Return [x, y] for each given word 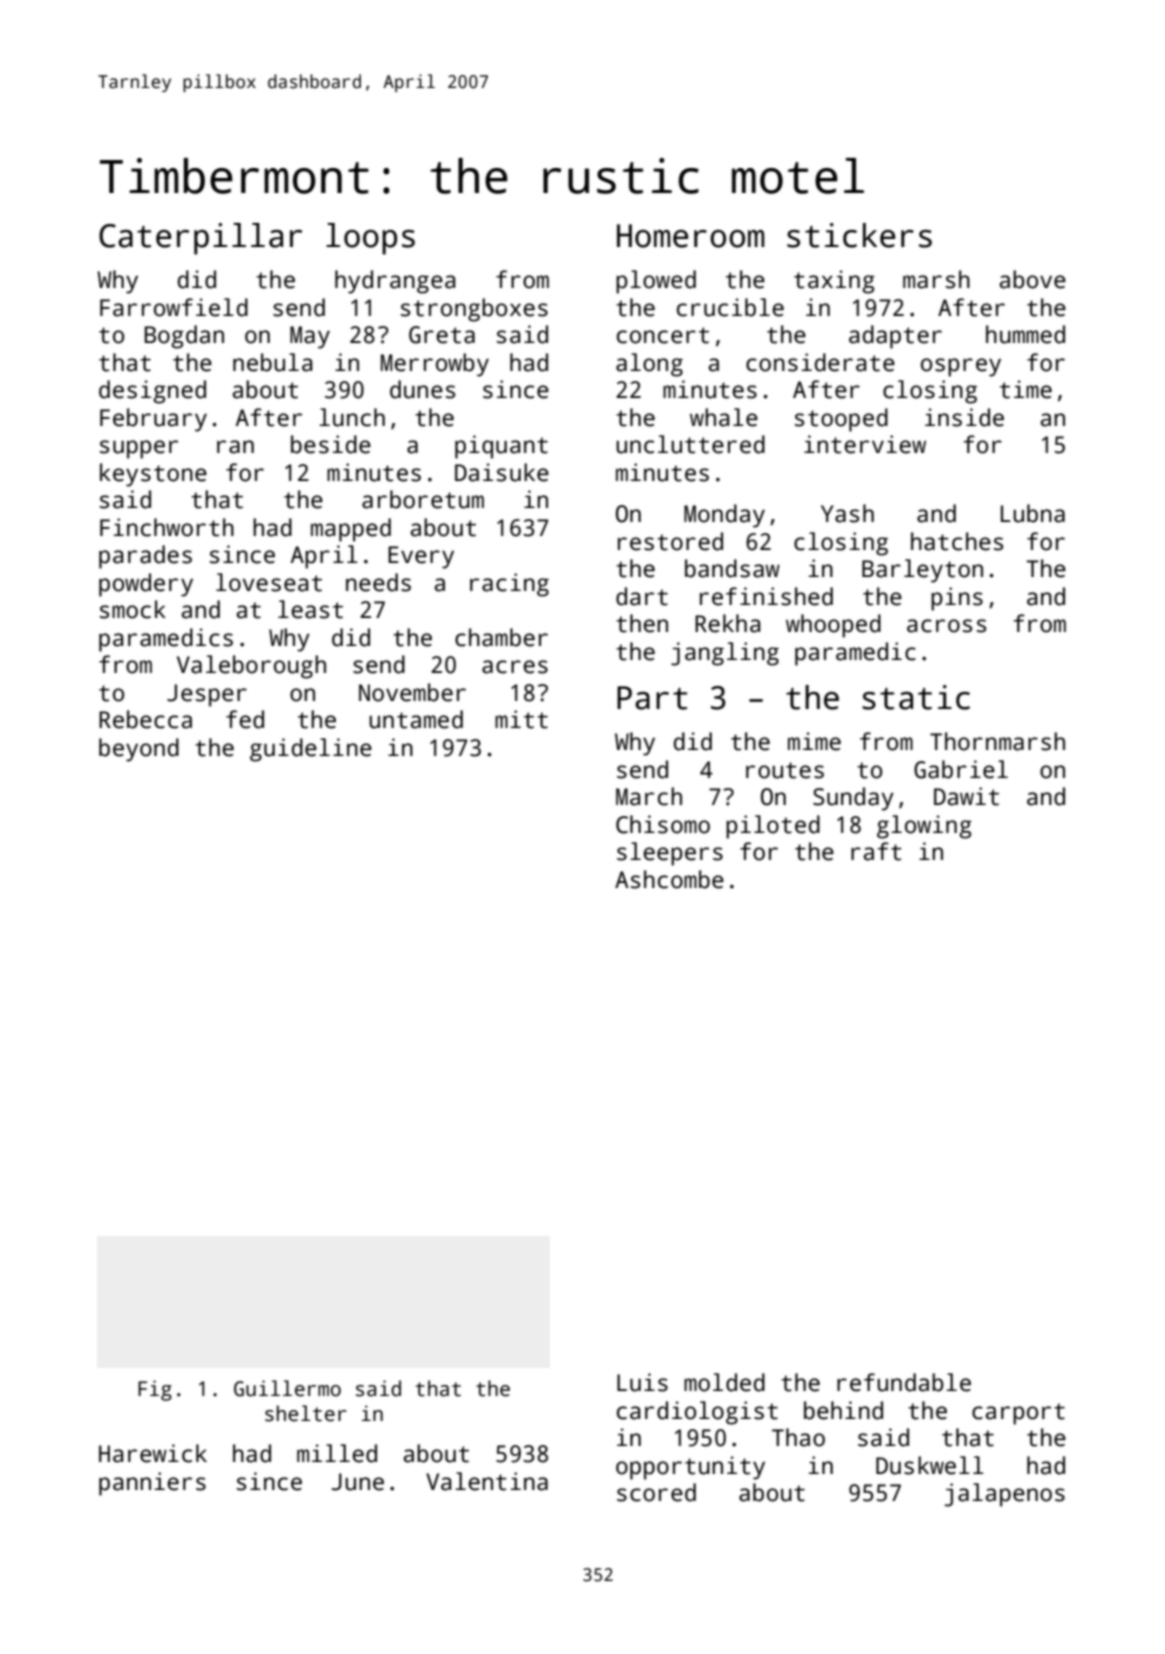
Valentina [487, 1481]
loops [370, 239]
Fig [155, 1390]
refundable [904, 1382]
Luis [642, 1382]
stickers [859, 235]
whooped [833, 626]
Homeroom [690, 236]
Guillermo [287, 1388]
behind [843, 1410]
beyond [139, 750]
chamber [501, 637]
